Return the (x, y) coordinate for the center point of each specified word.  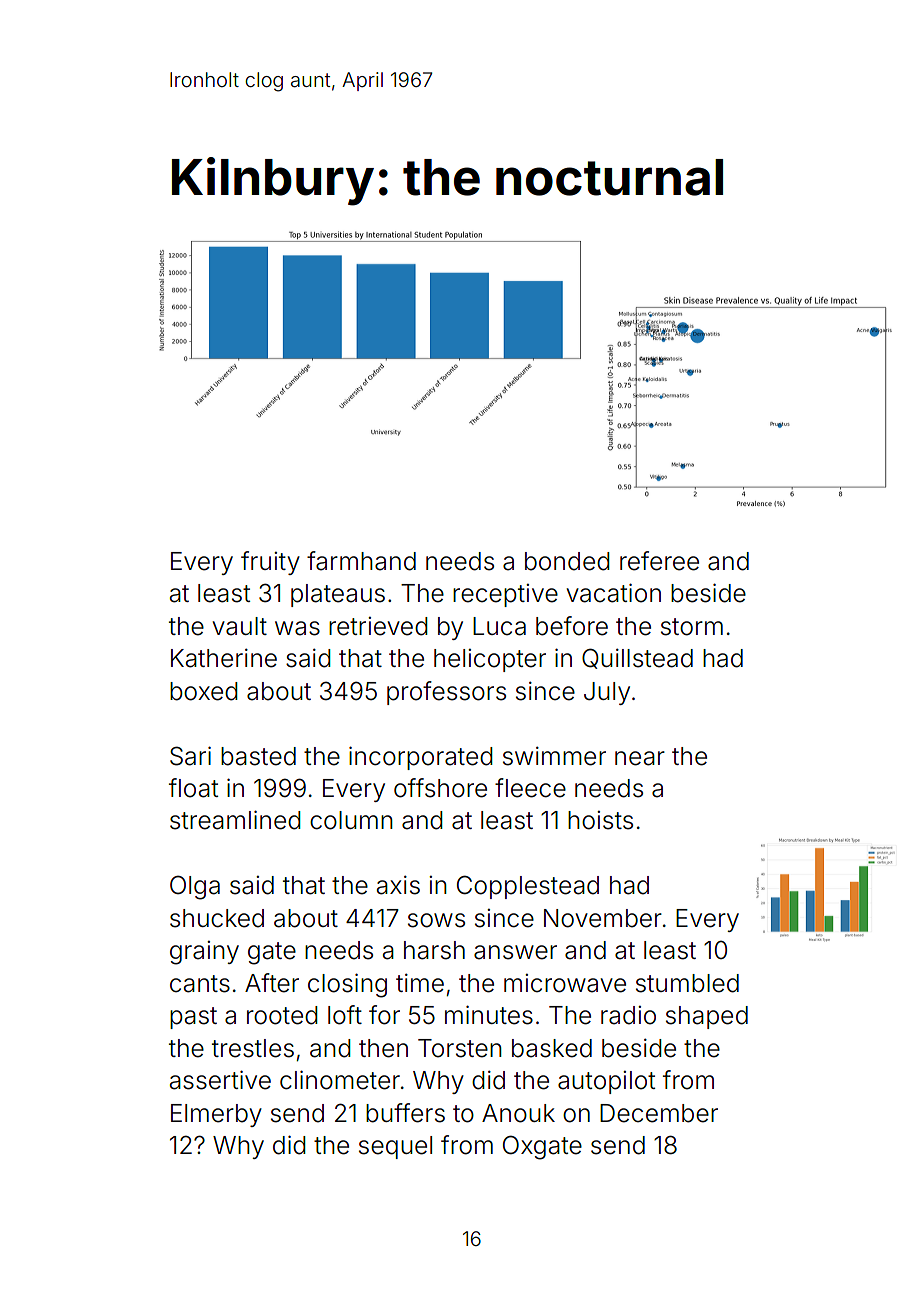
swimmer (554, 756)
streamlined (235, 820)
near (640, 758)
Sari (190, 756)
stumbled (687, 983)
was (297, 628)
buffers (405, 1113)
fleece (530, 788)
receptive (505, 595)
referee (659, 561)
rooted (282, 1015)
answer (515, 952)
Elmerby (216, 1115)
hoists (600, 820)
